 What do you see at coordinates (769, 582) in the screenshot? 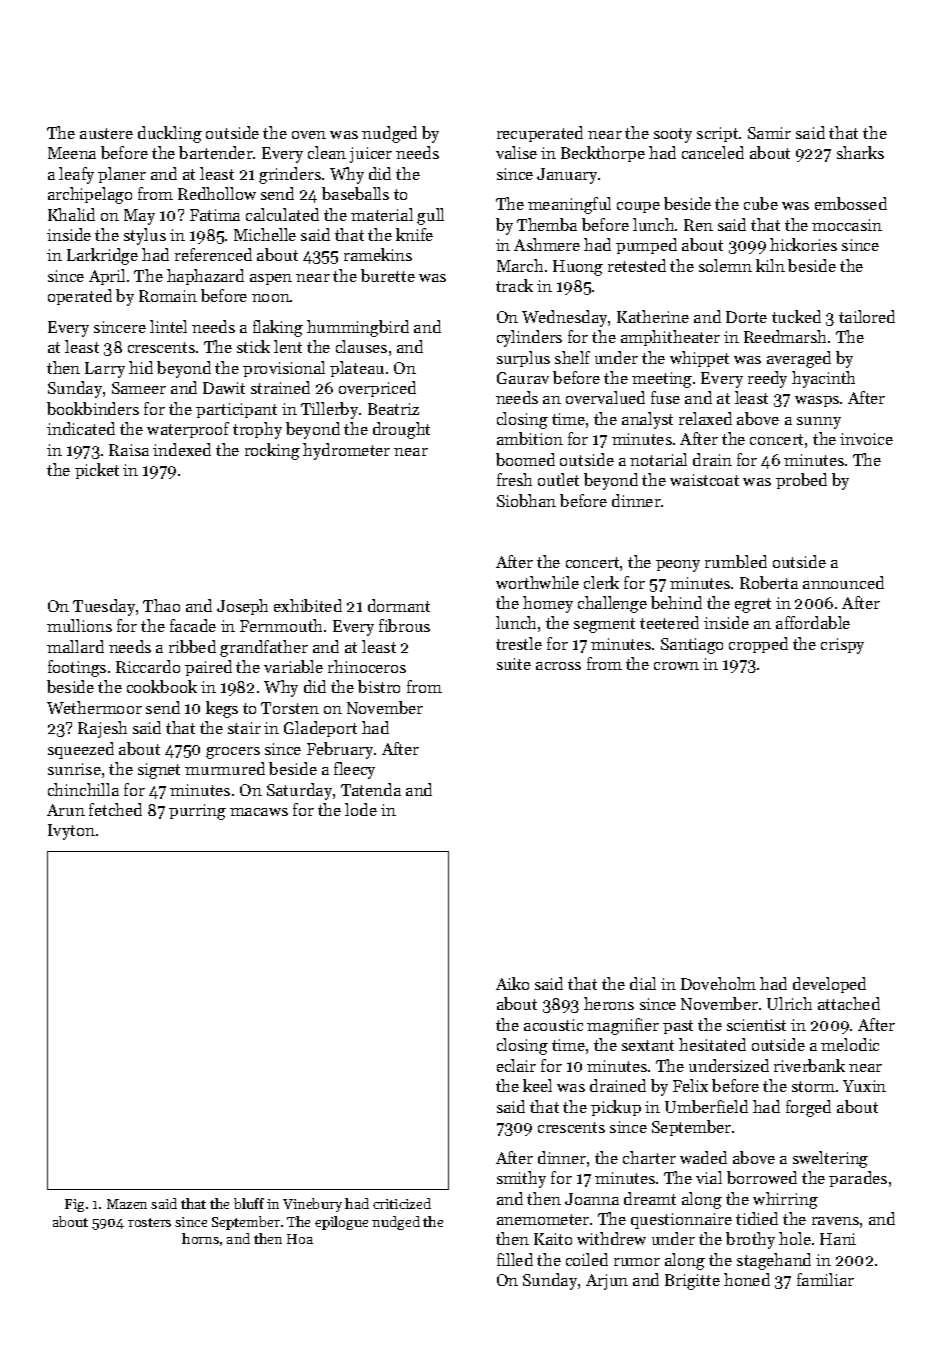
I see `Roberta` at bounding box center [769, 582].
